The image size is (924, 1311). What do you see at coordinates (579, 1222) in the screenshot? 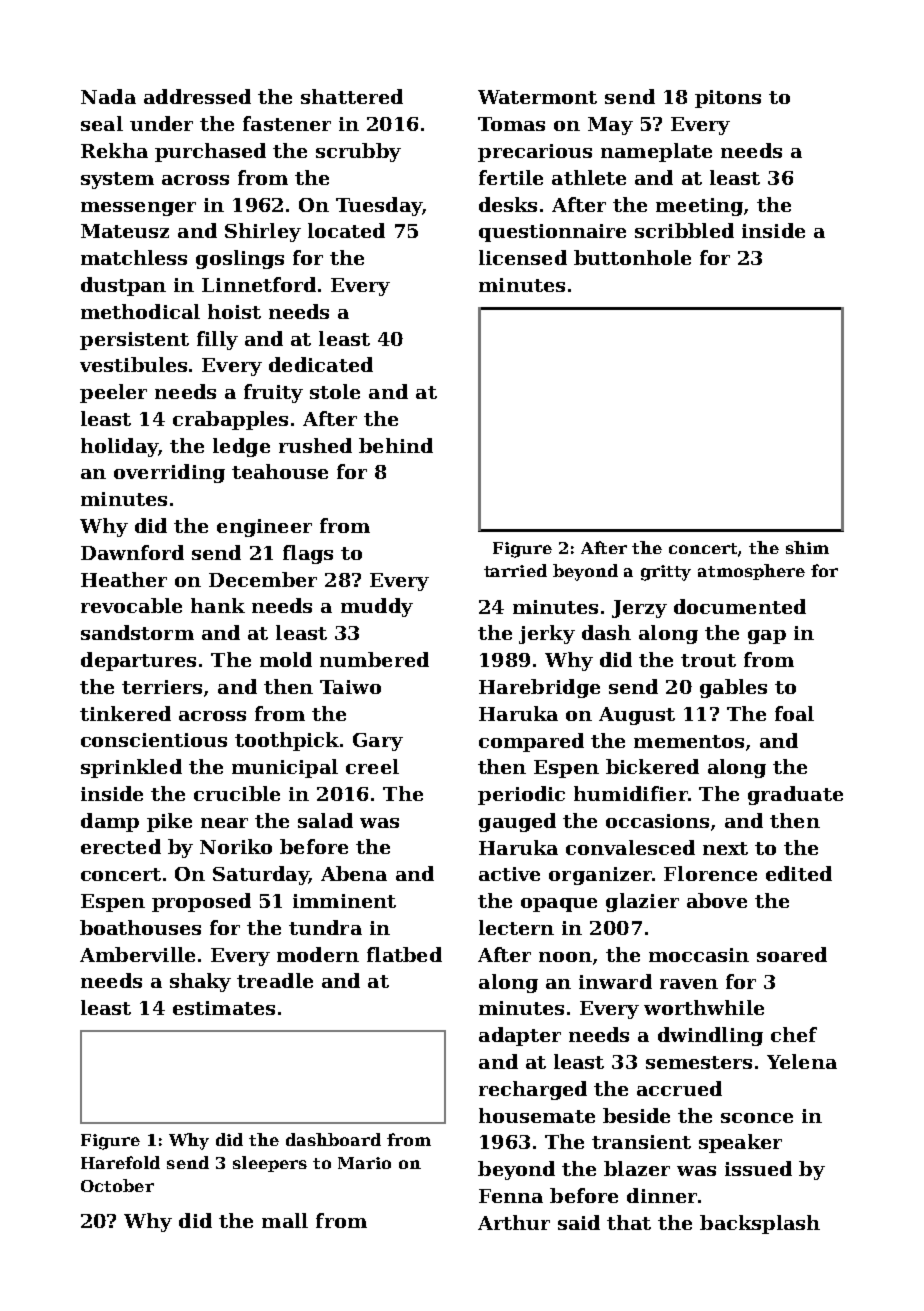
I see `said` at bounding box center [579, 1222].
